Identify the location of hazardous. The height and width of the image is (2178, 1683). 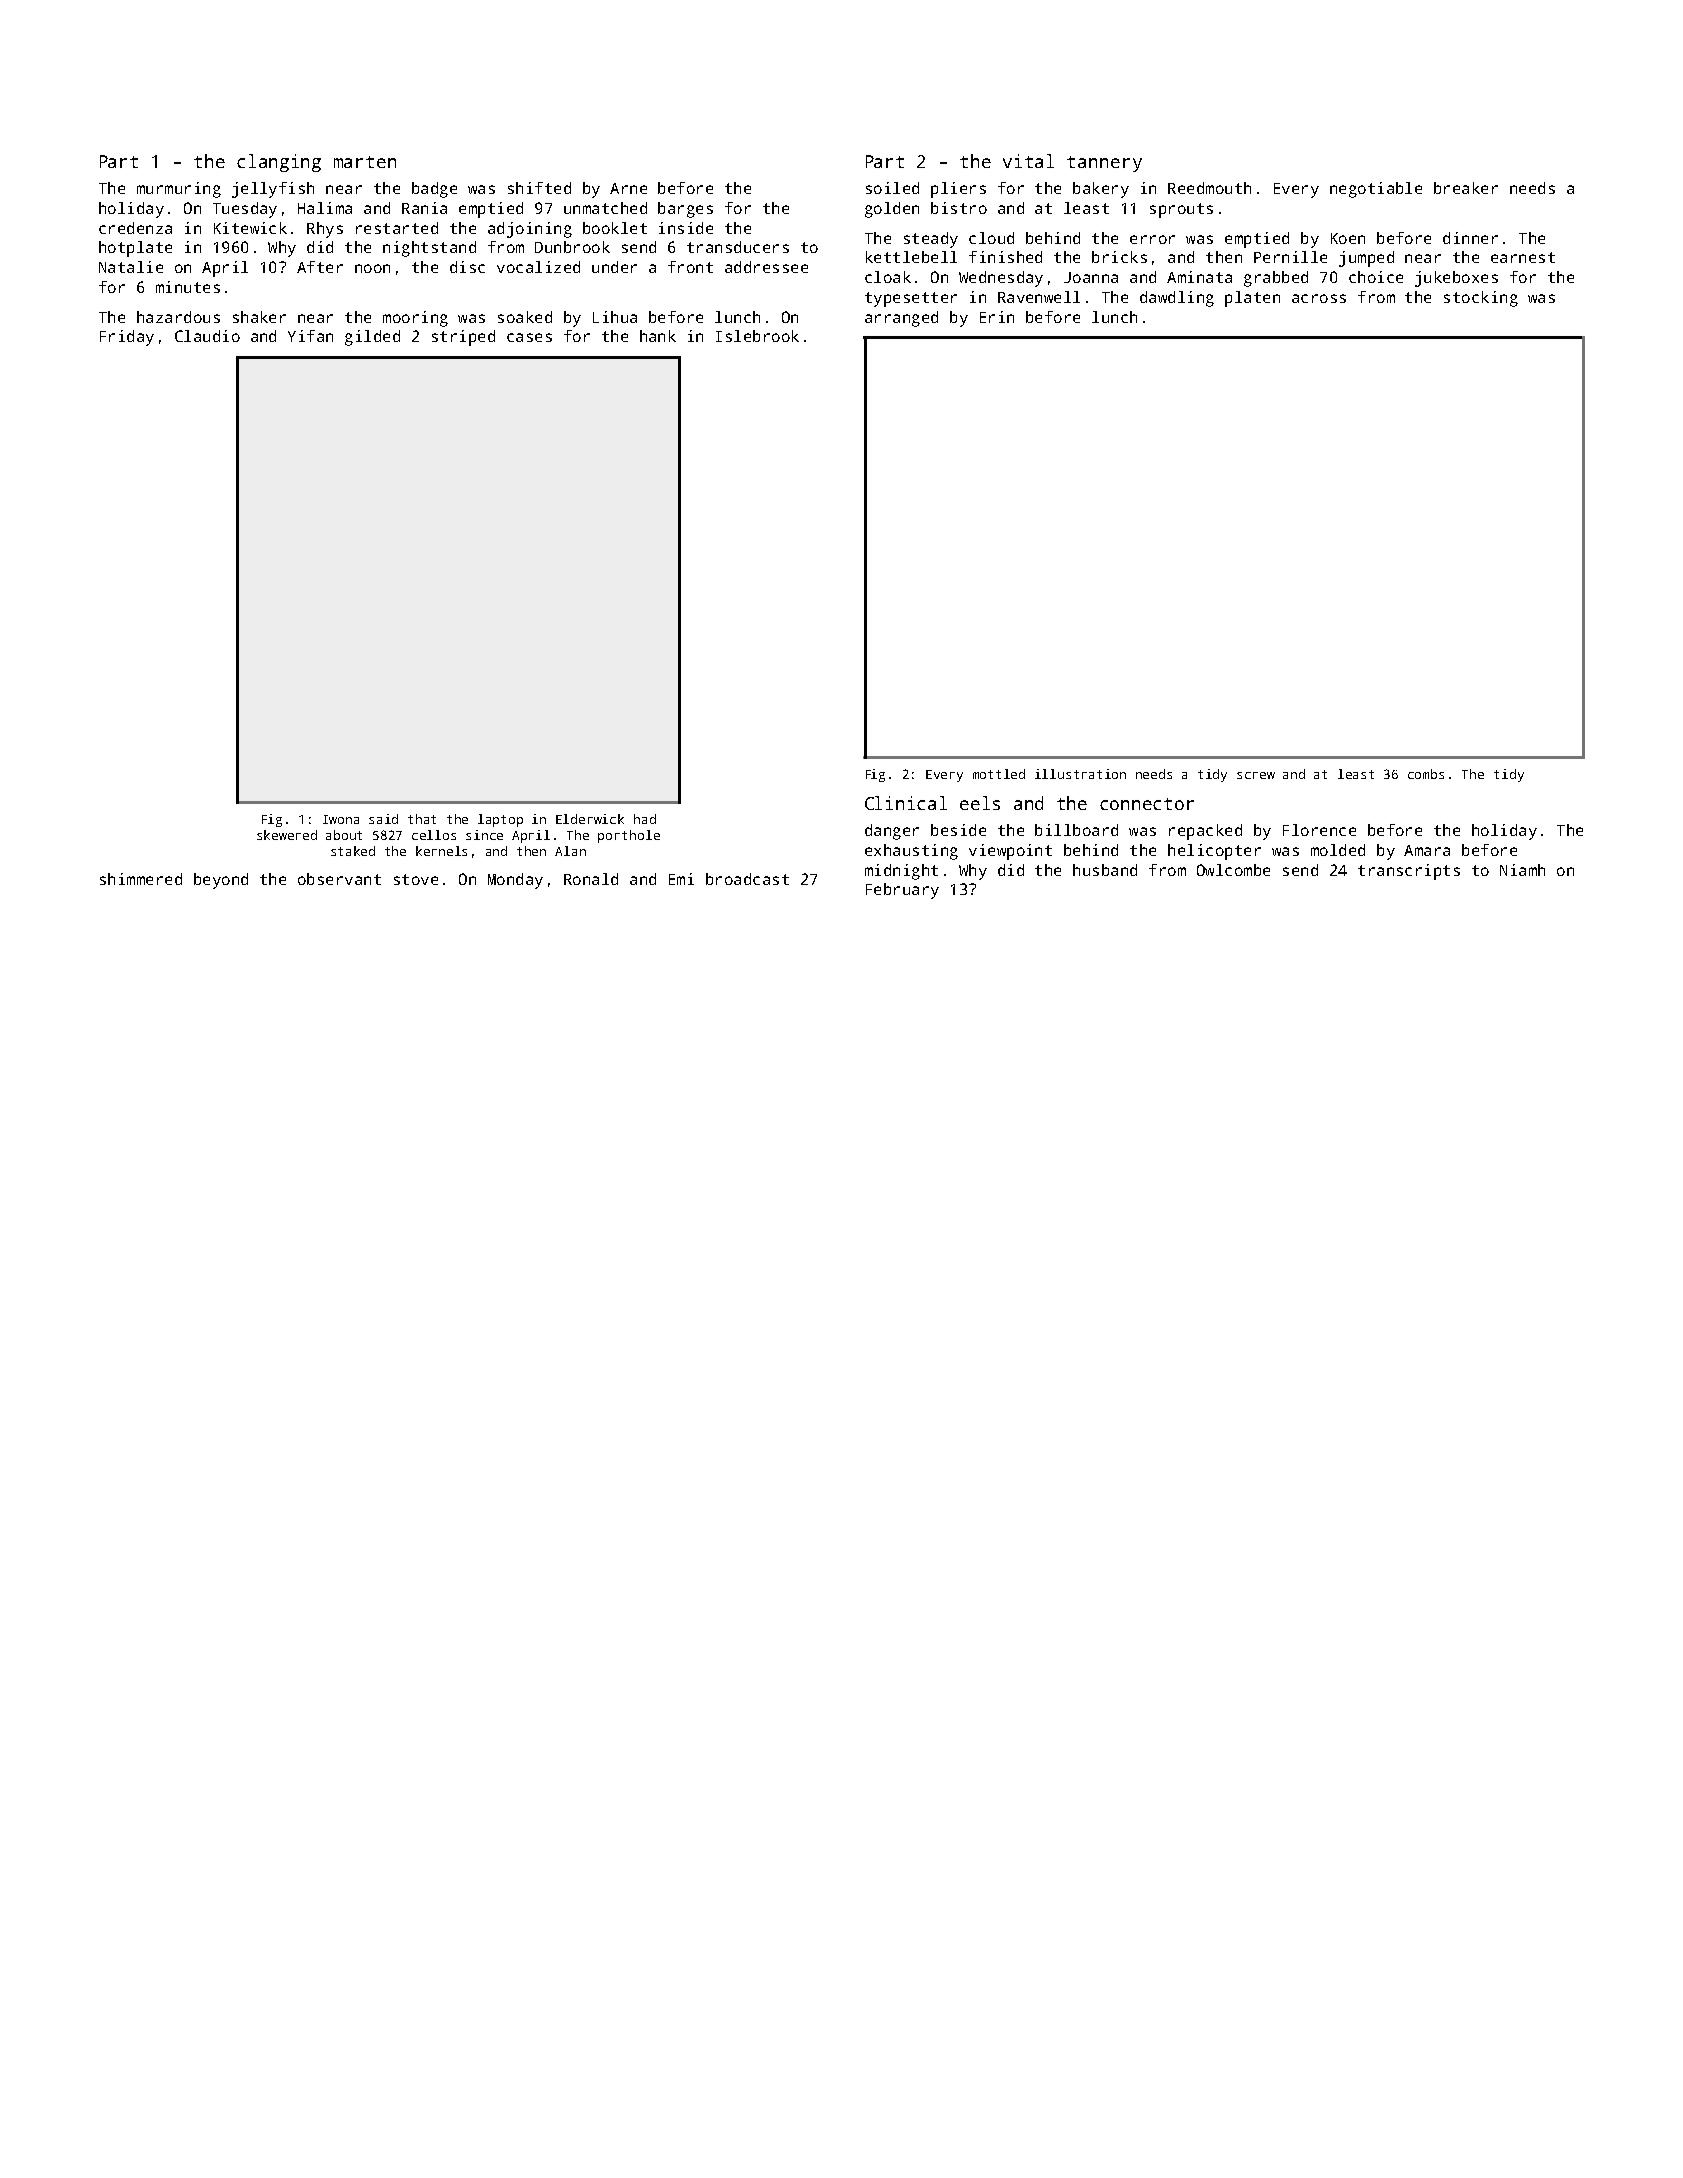
(178, 317).
